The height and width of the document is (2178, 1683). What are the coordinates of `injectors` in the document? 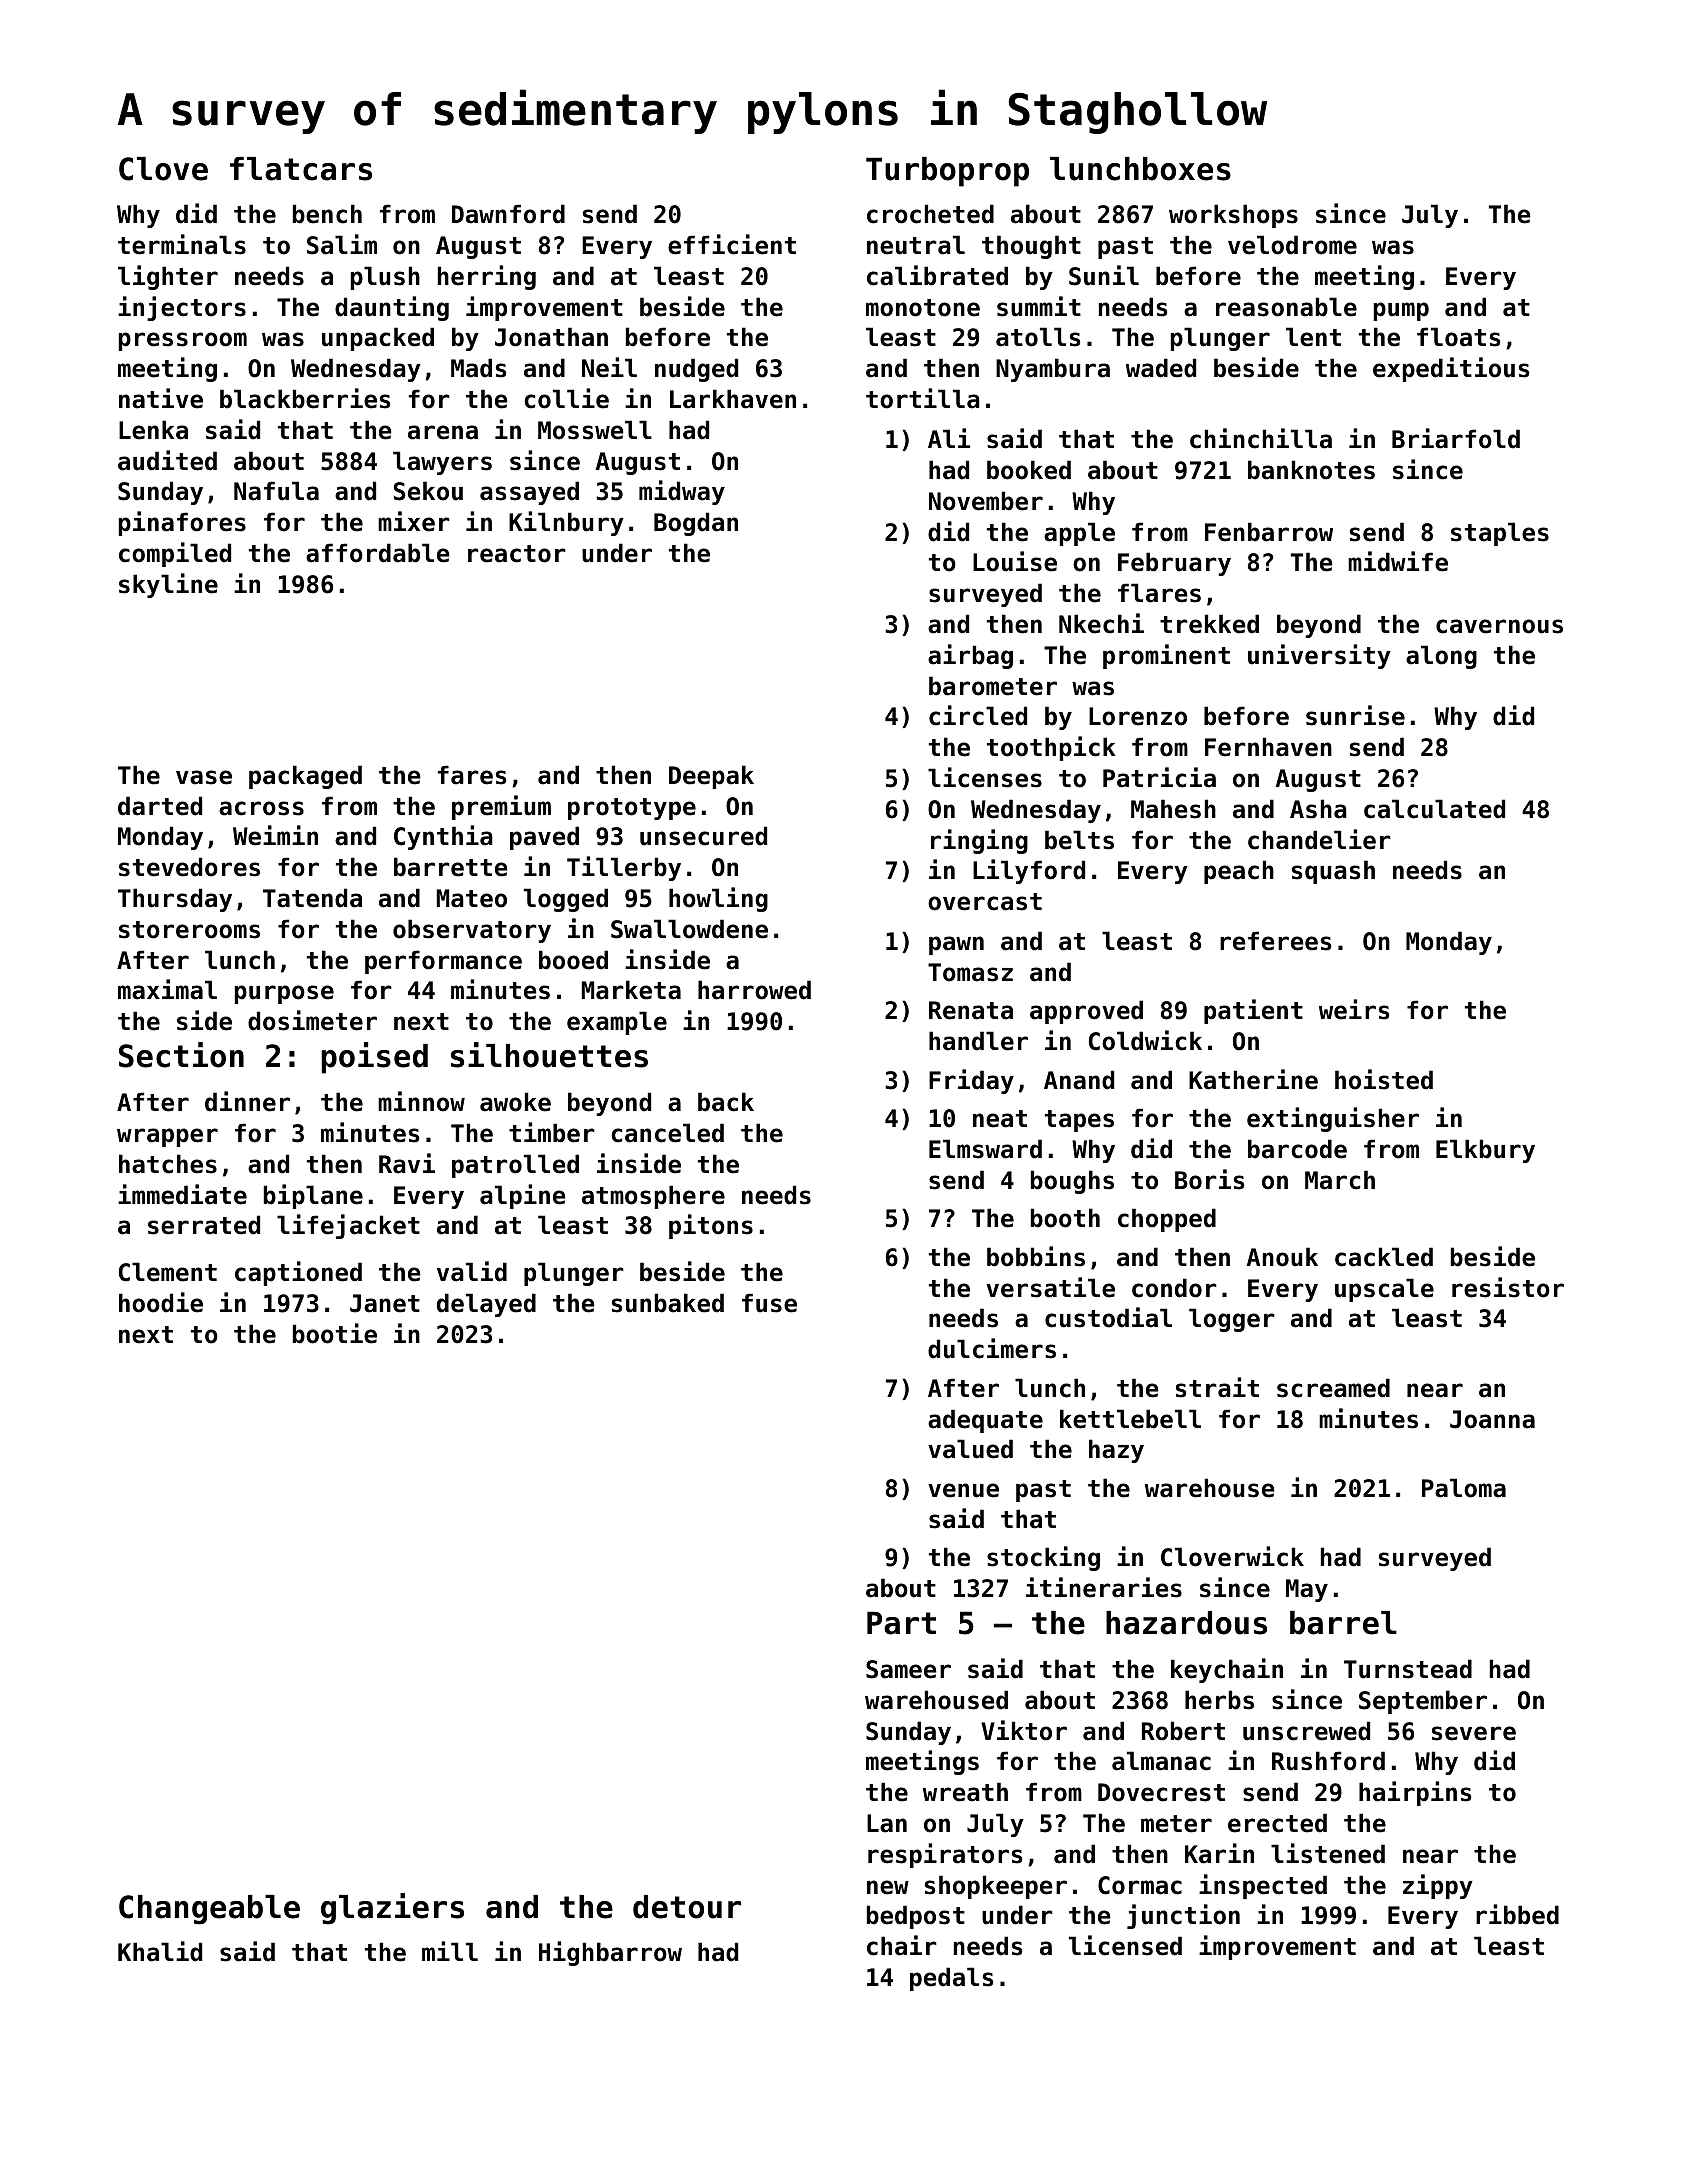 It's located at (182, 308).
